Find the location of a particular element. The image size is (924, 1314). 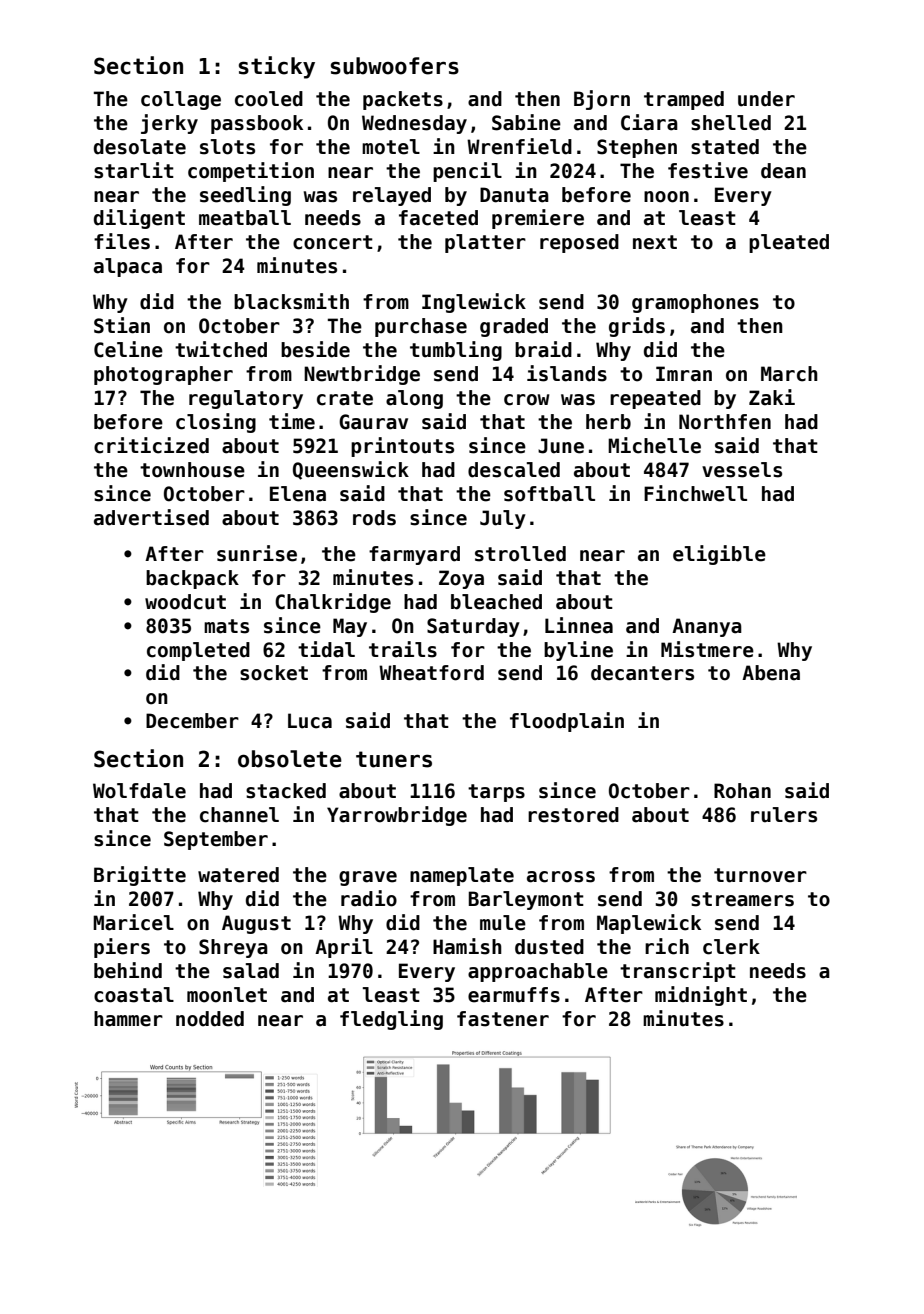

woodcut is located at coordinates (185, 602).
